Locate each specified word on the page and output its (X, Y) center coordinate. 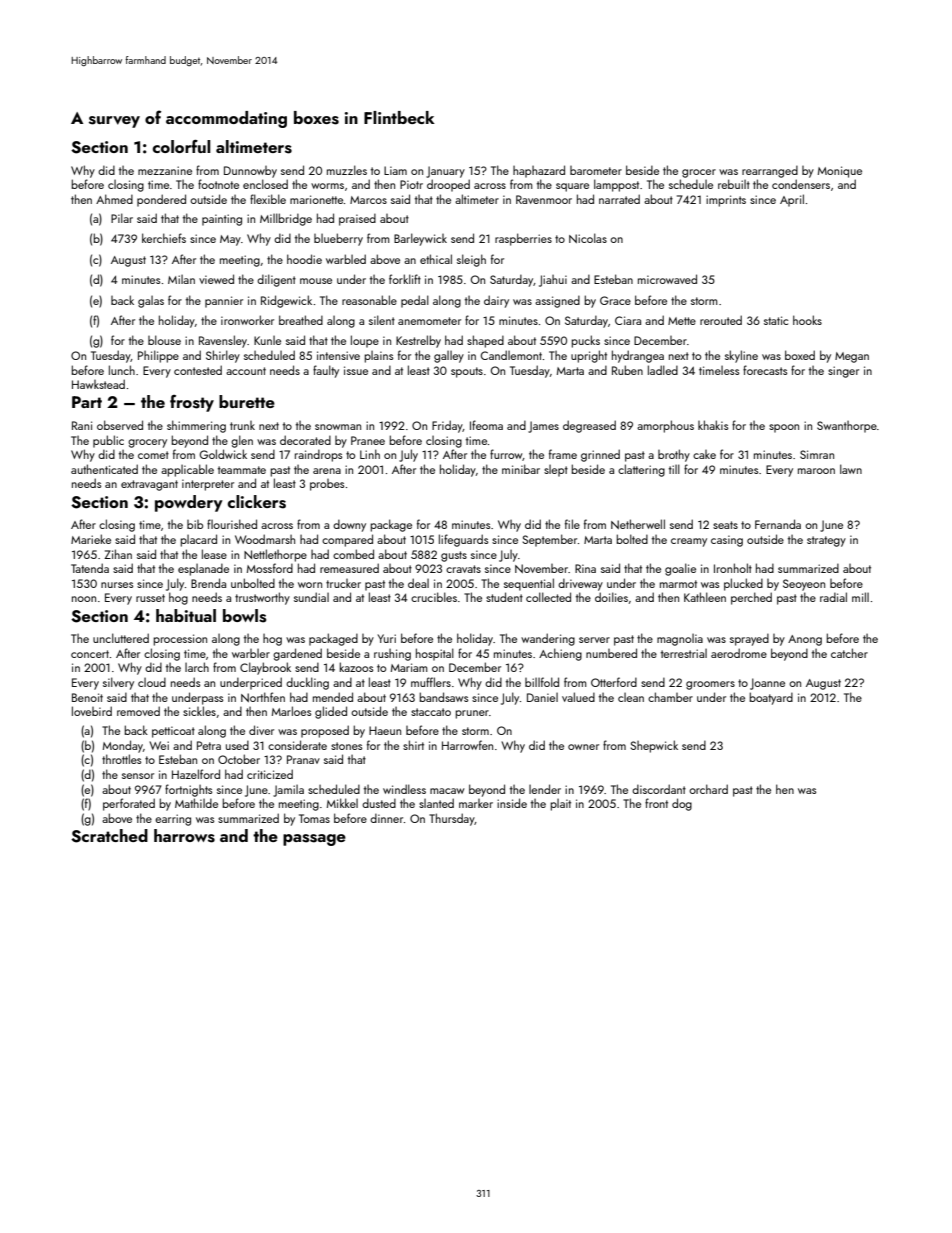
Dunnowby (250, 172)
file (572, 524)
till (674, 469)
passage (314, 840)
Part (87, 402)
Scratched (109, 836)
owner (583, 747)
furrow (506, 455)
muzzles (347, 170)
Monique (840, 172)
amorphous (665, 426)
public (108, 441)
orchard (708, 789)
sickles (199, 711)
